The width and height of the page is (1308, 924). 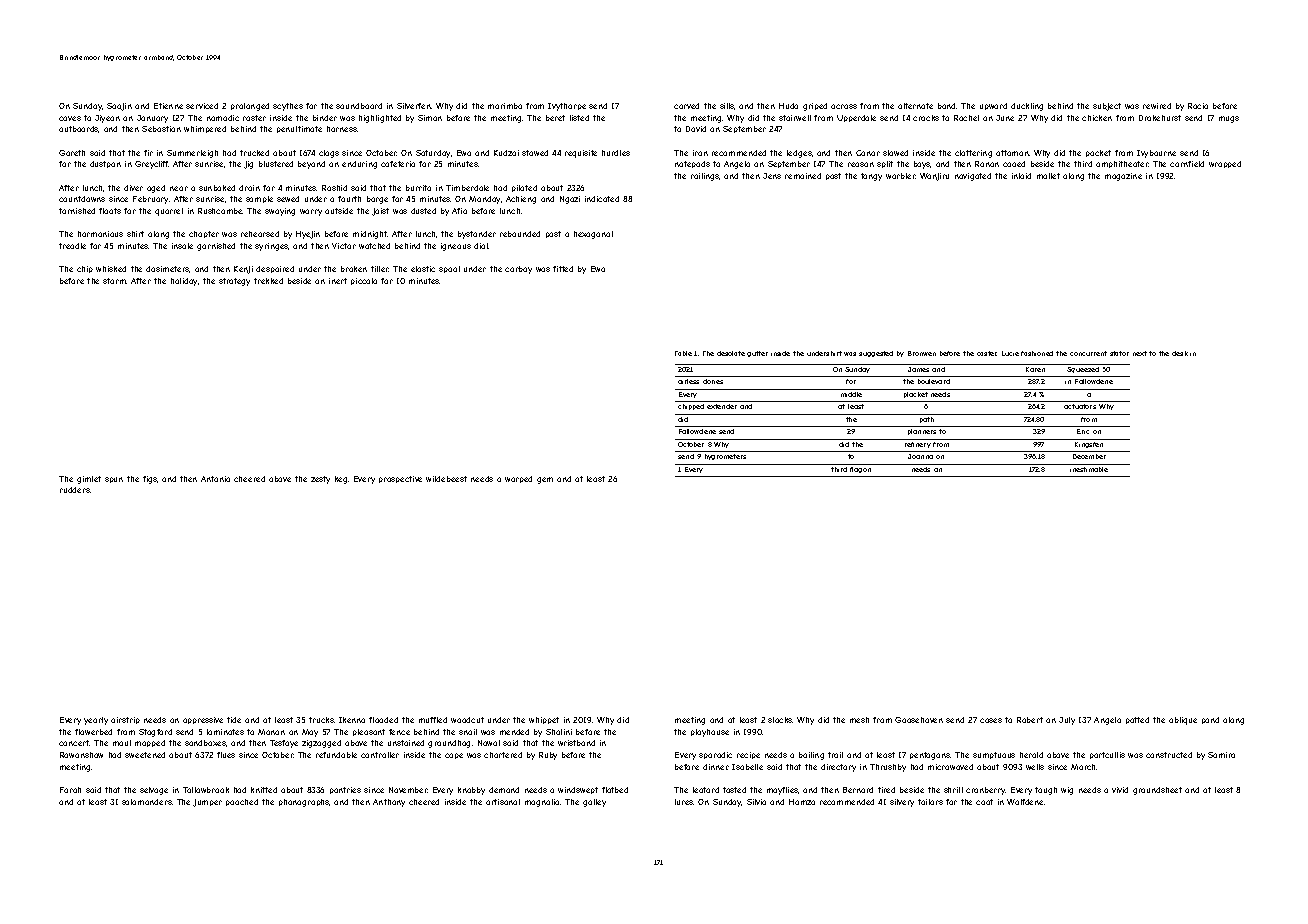 I want to click on July, so click(x=1067, y=721).
